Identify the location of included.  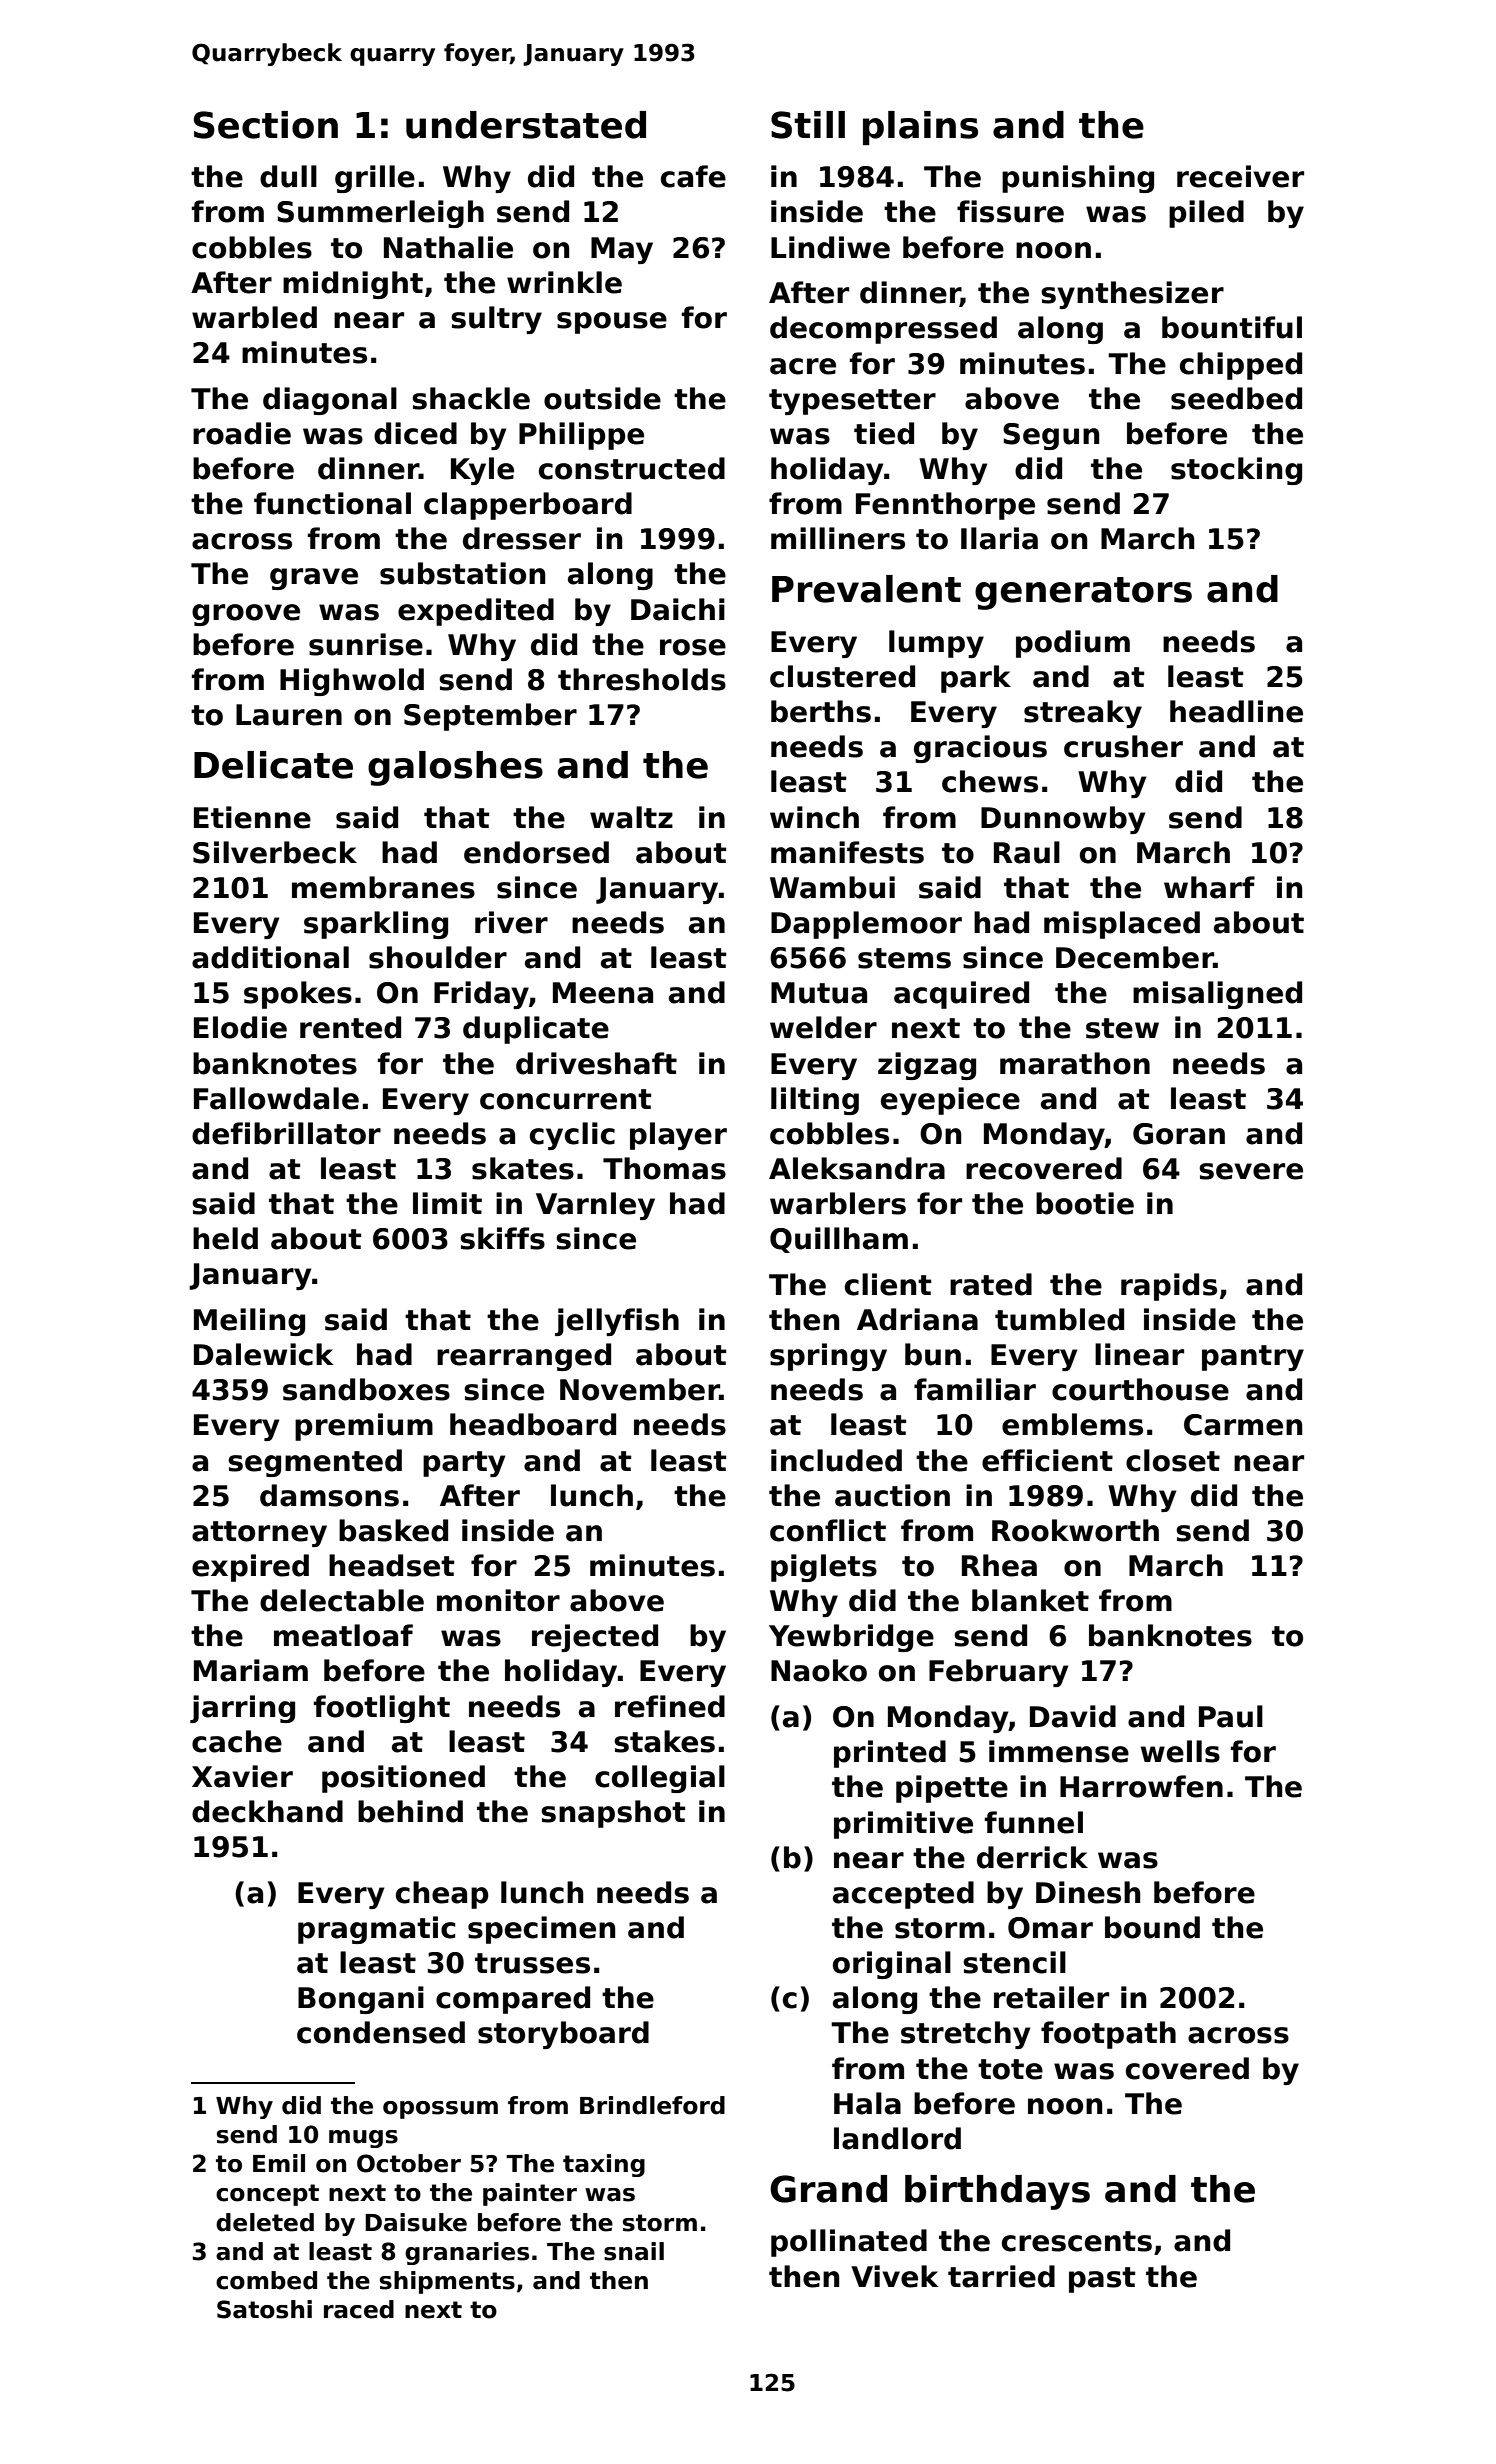
(836, 1460).
